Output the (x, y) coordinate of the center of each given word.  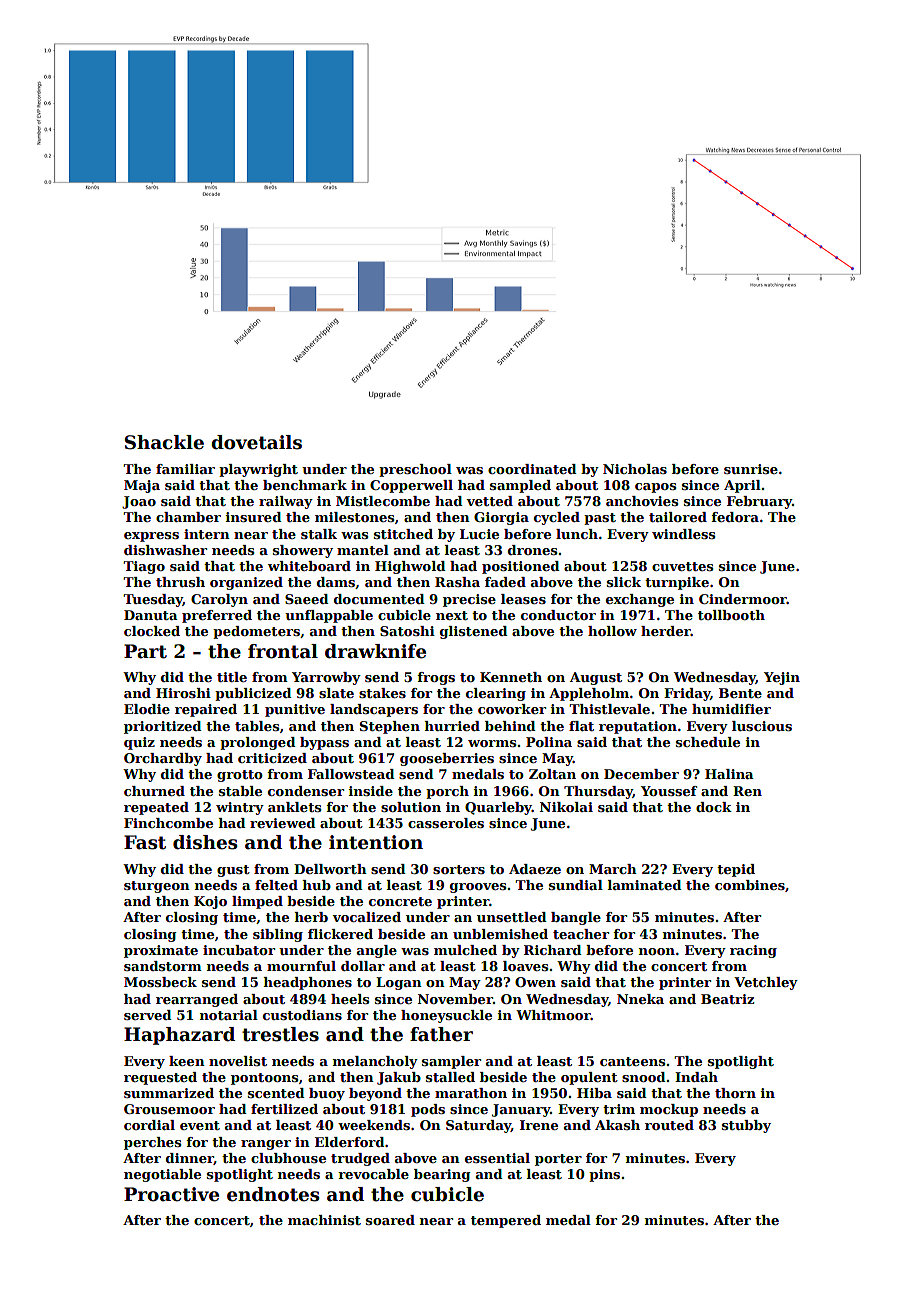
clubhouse (288, 1158)
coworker (512, 709)
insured (254, 517)
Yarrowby (326, 678)
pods (428, 1110)
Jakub (399, 1078)
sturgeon (157, 887)
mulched (465, 950)
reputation (638, 727)
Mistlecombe (383, 501)
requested (160, 1078)
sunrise (751, 469)
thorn (735, 1093)
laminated (645, 885)
